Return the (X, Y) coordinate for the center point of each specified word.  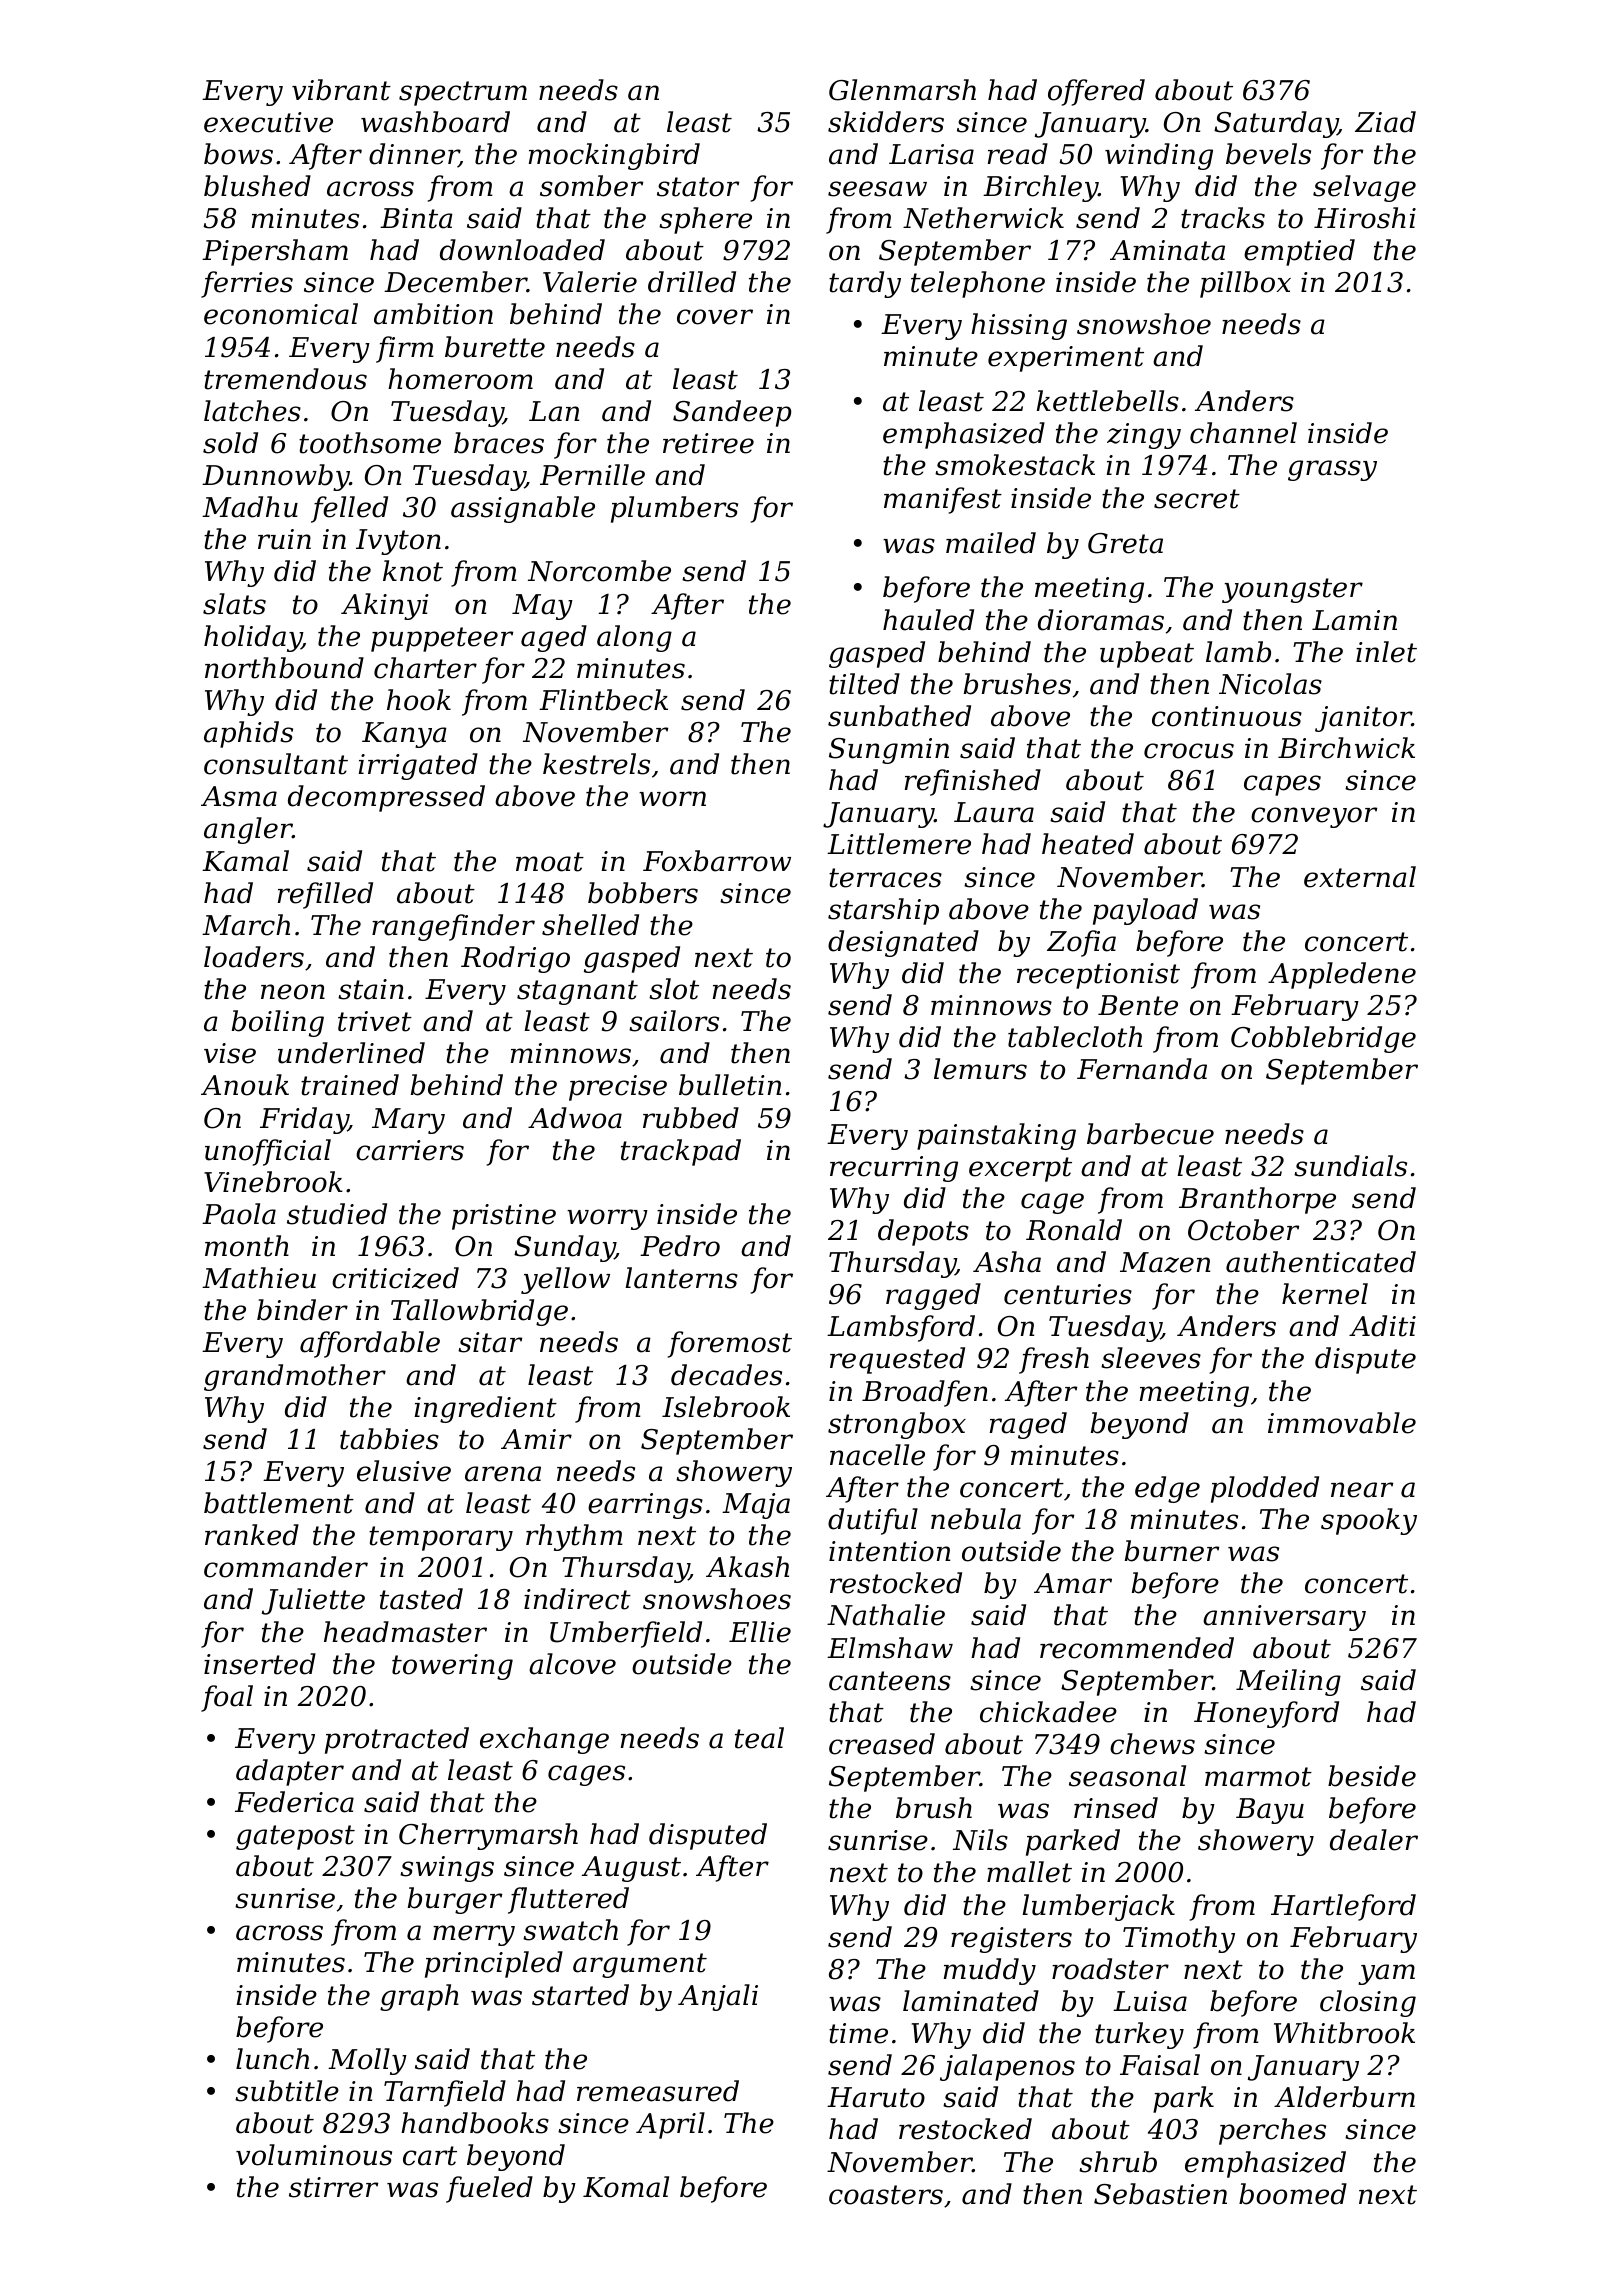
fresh (1054, 1360)
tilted (864, 684)
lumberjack (1098, 1907)
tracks (1223, 218)
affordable (370, 1344)
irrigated (418, 766)
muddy (990, 1971)
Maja (756, 1506)
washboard (435, 122)
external (1360, 877)
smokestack (1015, 465)
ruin (284, 539)
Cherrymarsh (488, 1836)
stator (698, 187)
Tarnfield (445, 2093)
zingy (1144, 436)
